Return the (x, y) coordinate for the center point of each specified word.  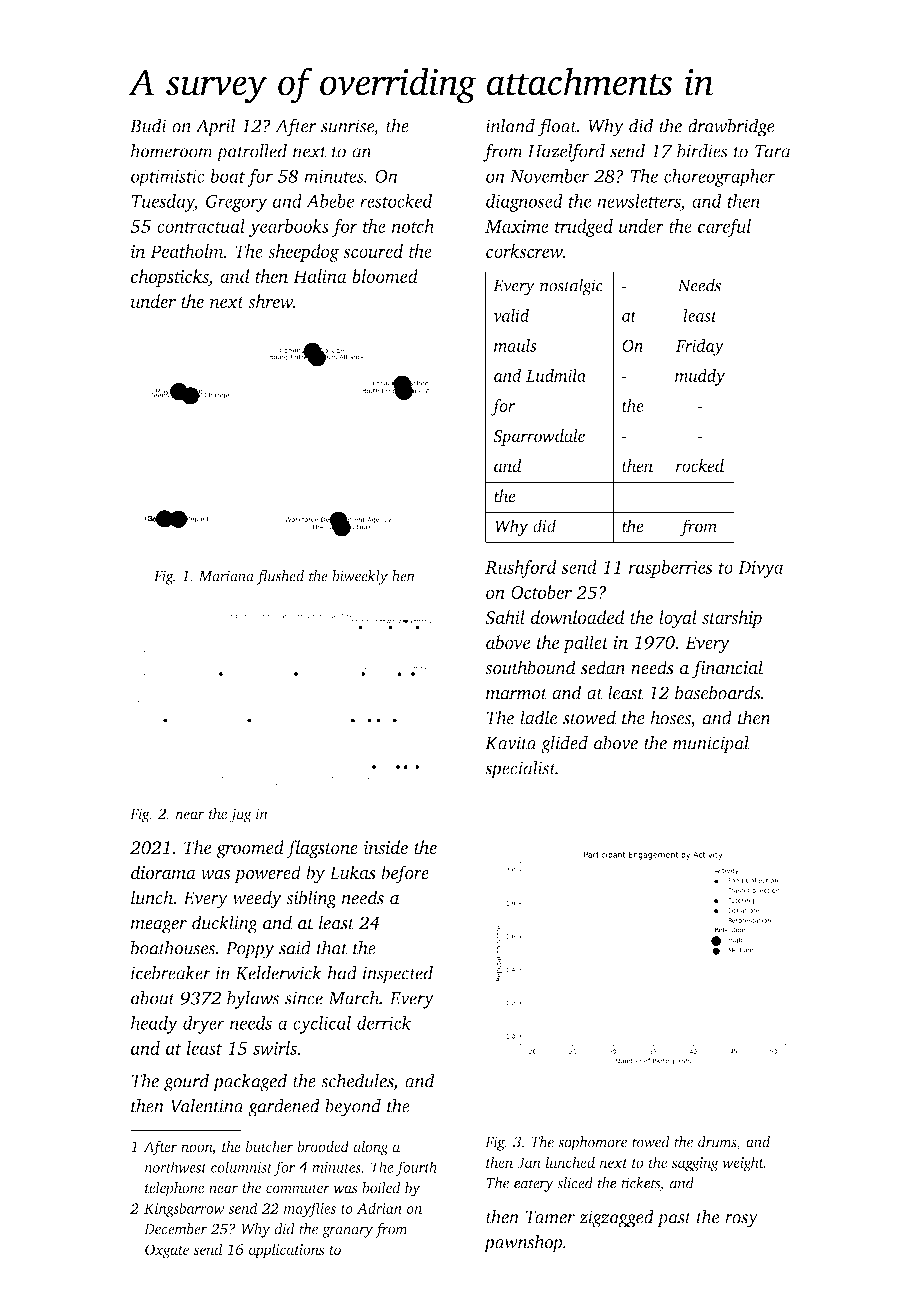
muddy (700, 377)
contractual (201, 226)
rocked (699, 465)
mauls (515, 345)
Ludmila (556, 375)
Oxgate (167, 1251)
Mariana (226, 576)
